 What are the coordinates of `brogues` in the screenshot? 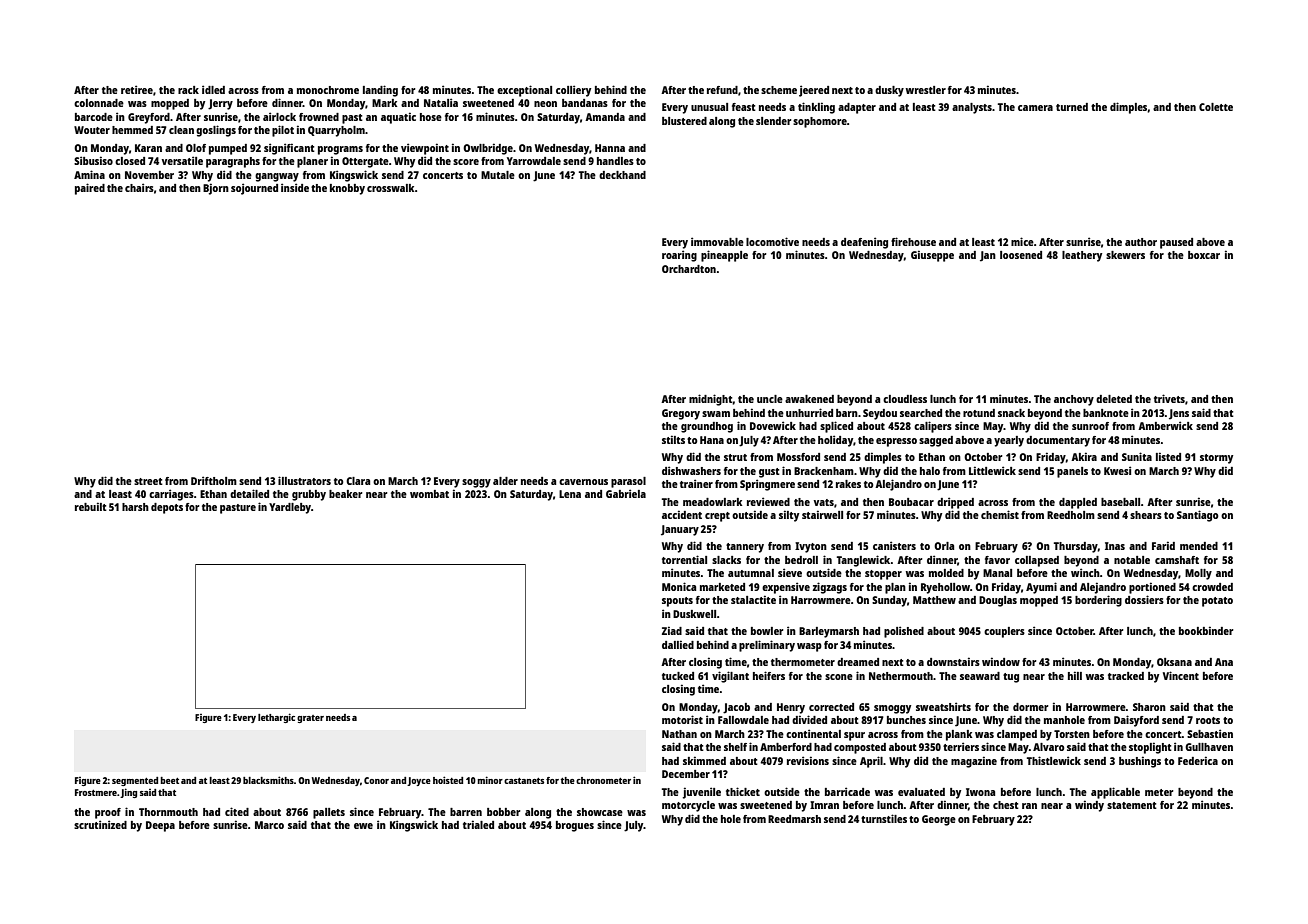 It's located at (575, 826).
